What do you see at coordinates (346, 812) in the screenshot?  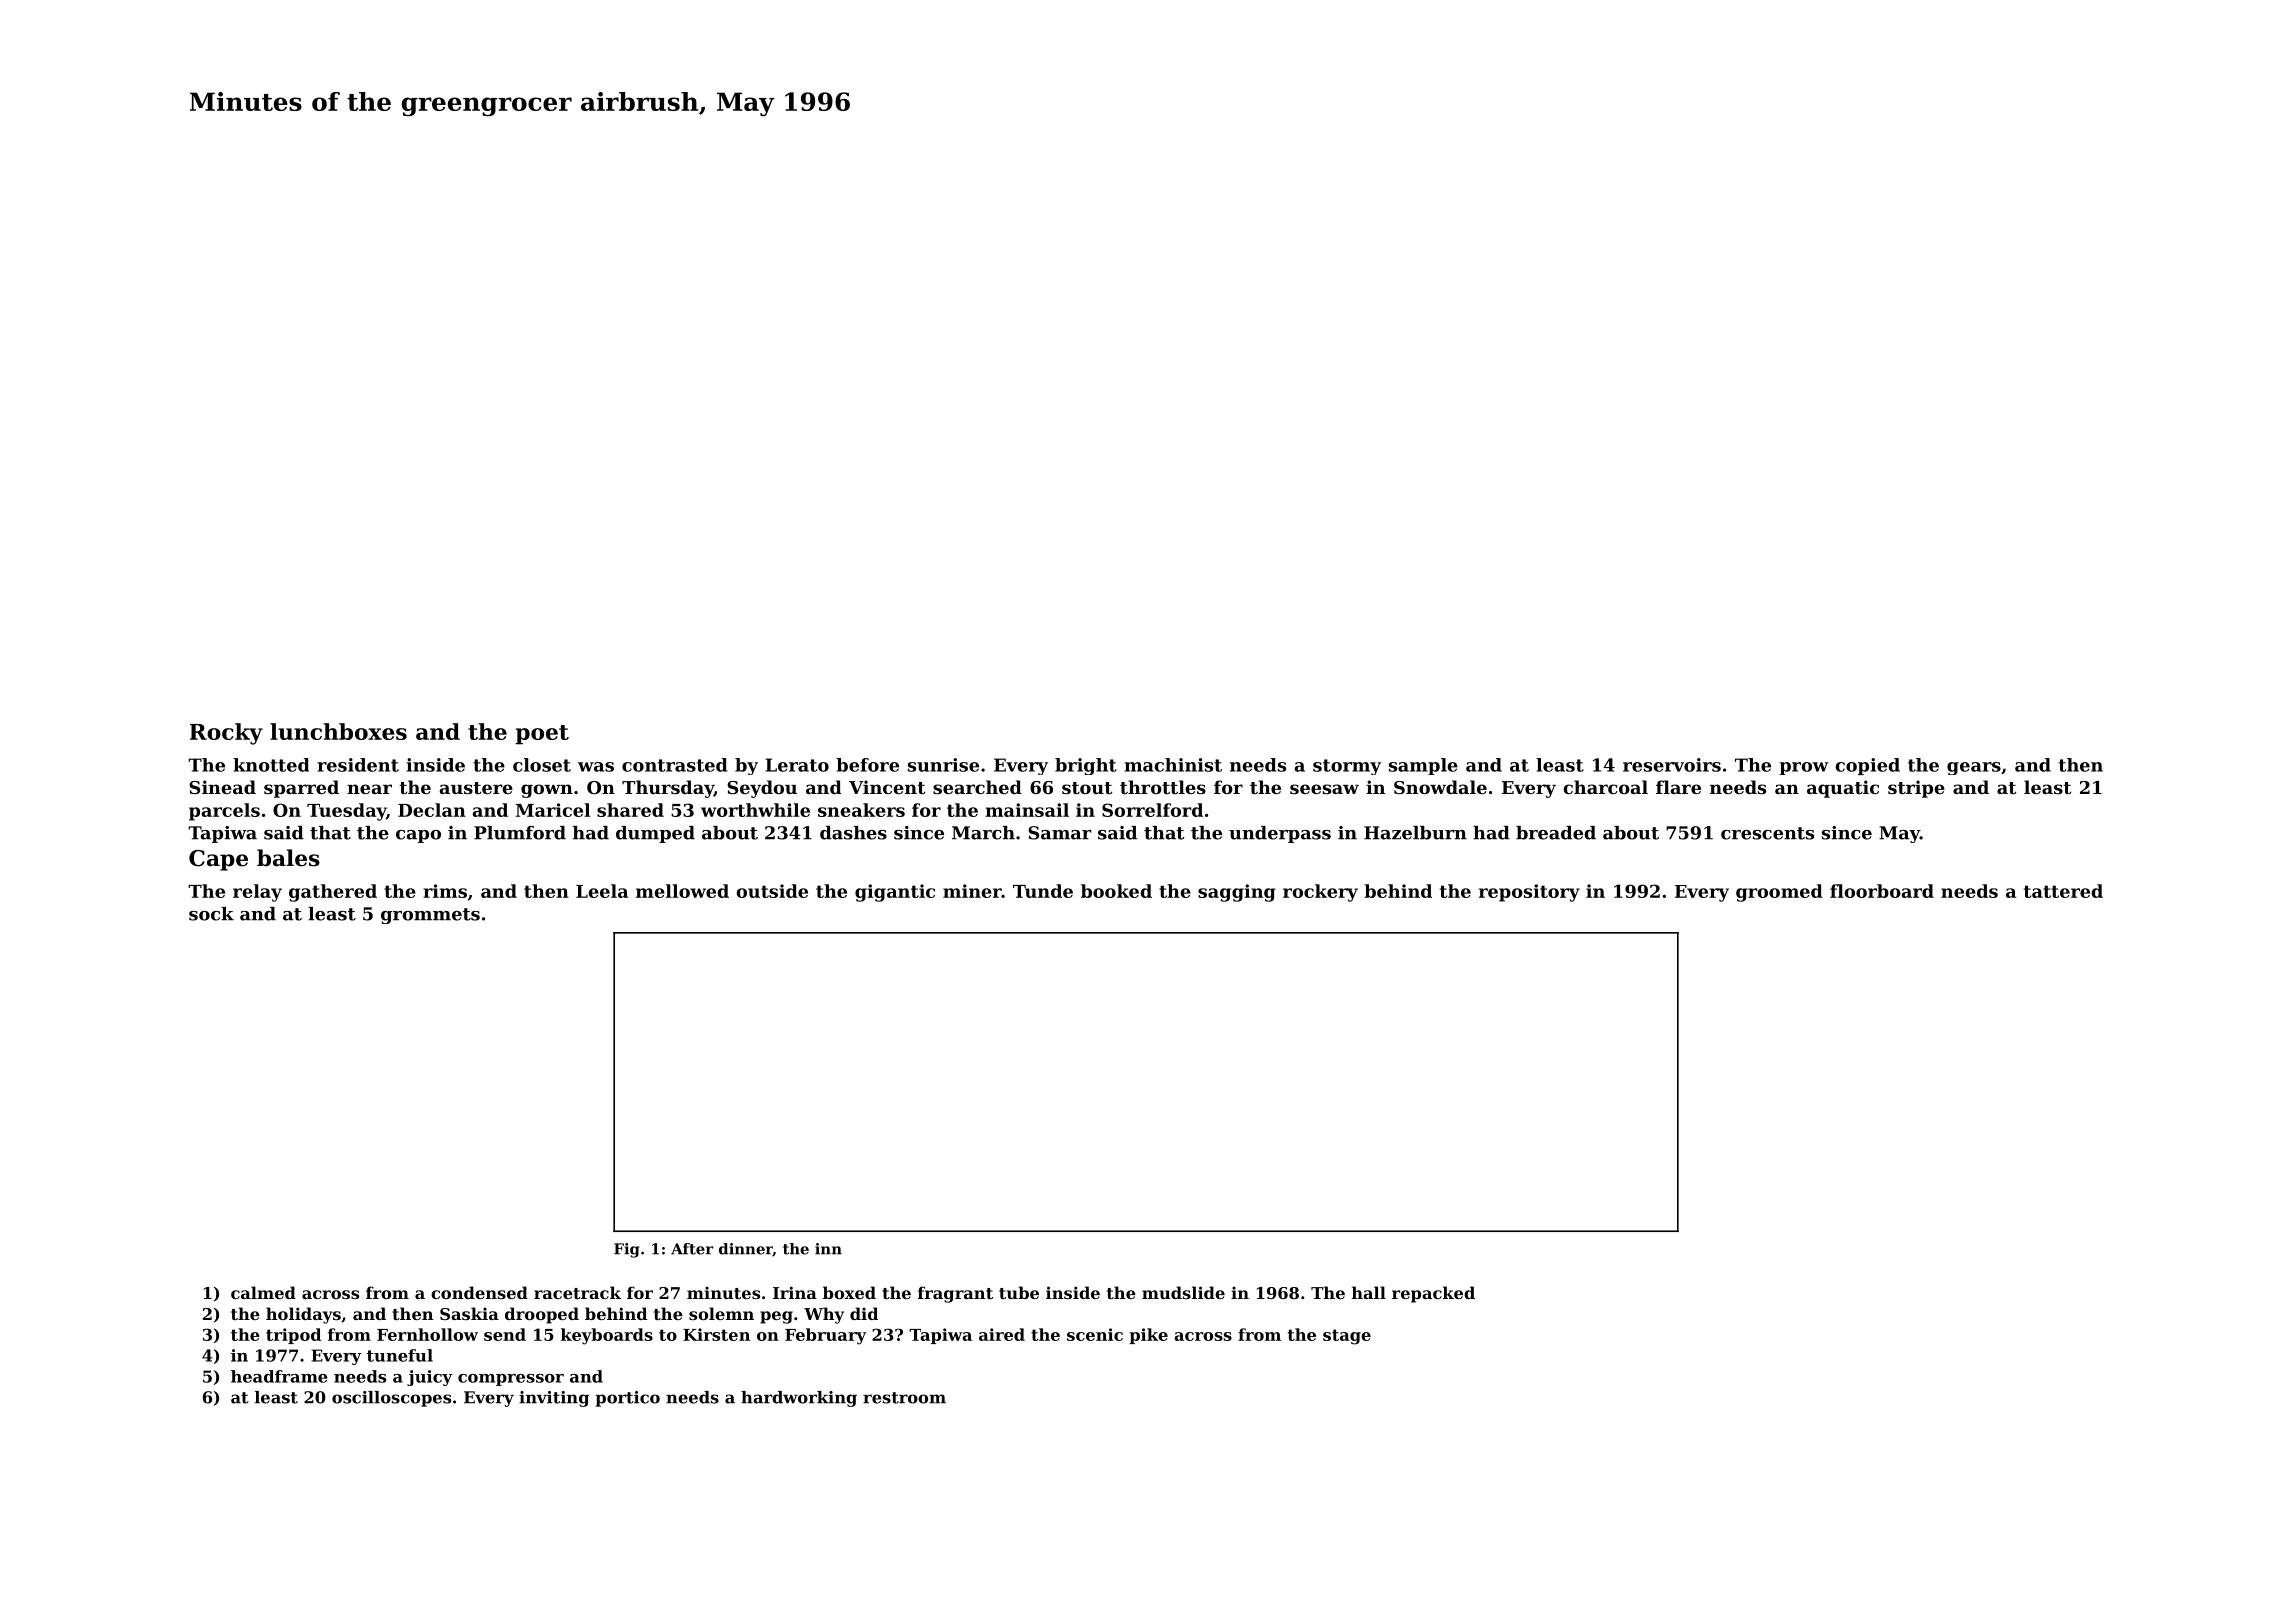 I see `Tuesday` at bounding box center [346, 812].
